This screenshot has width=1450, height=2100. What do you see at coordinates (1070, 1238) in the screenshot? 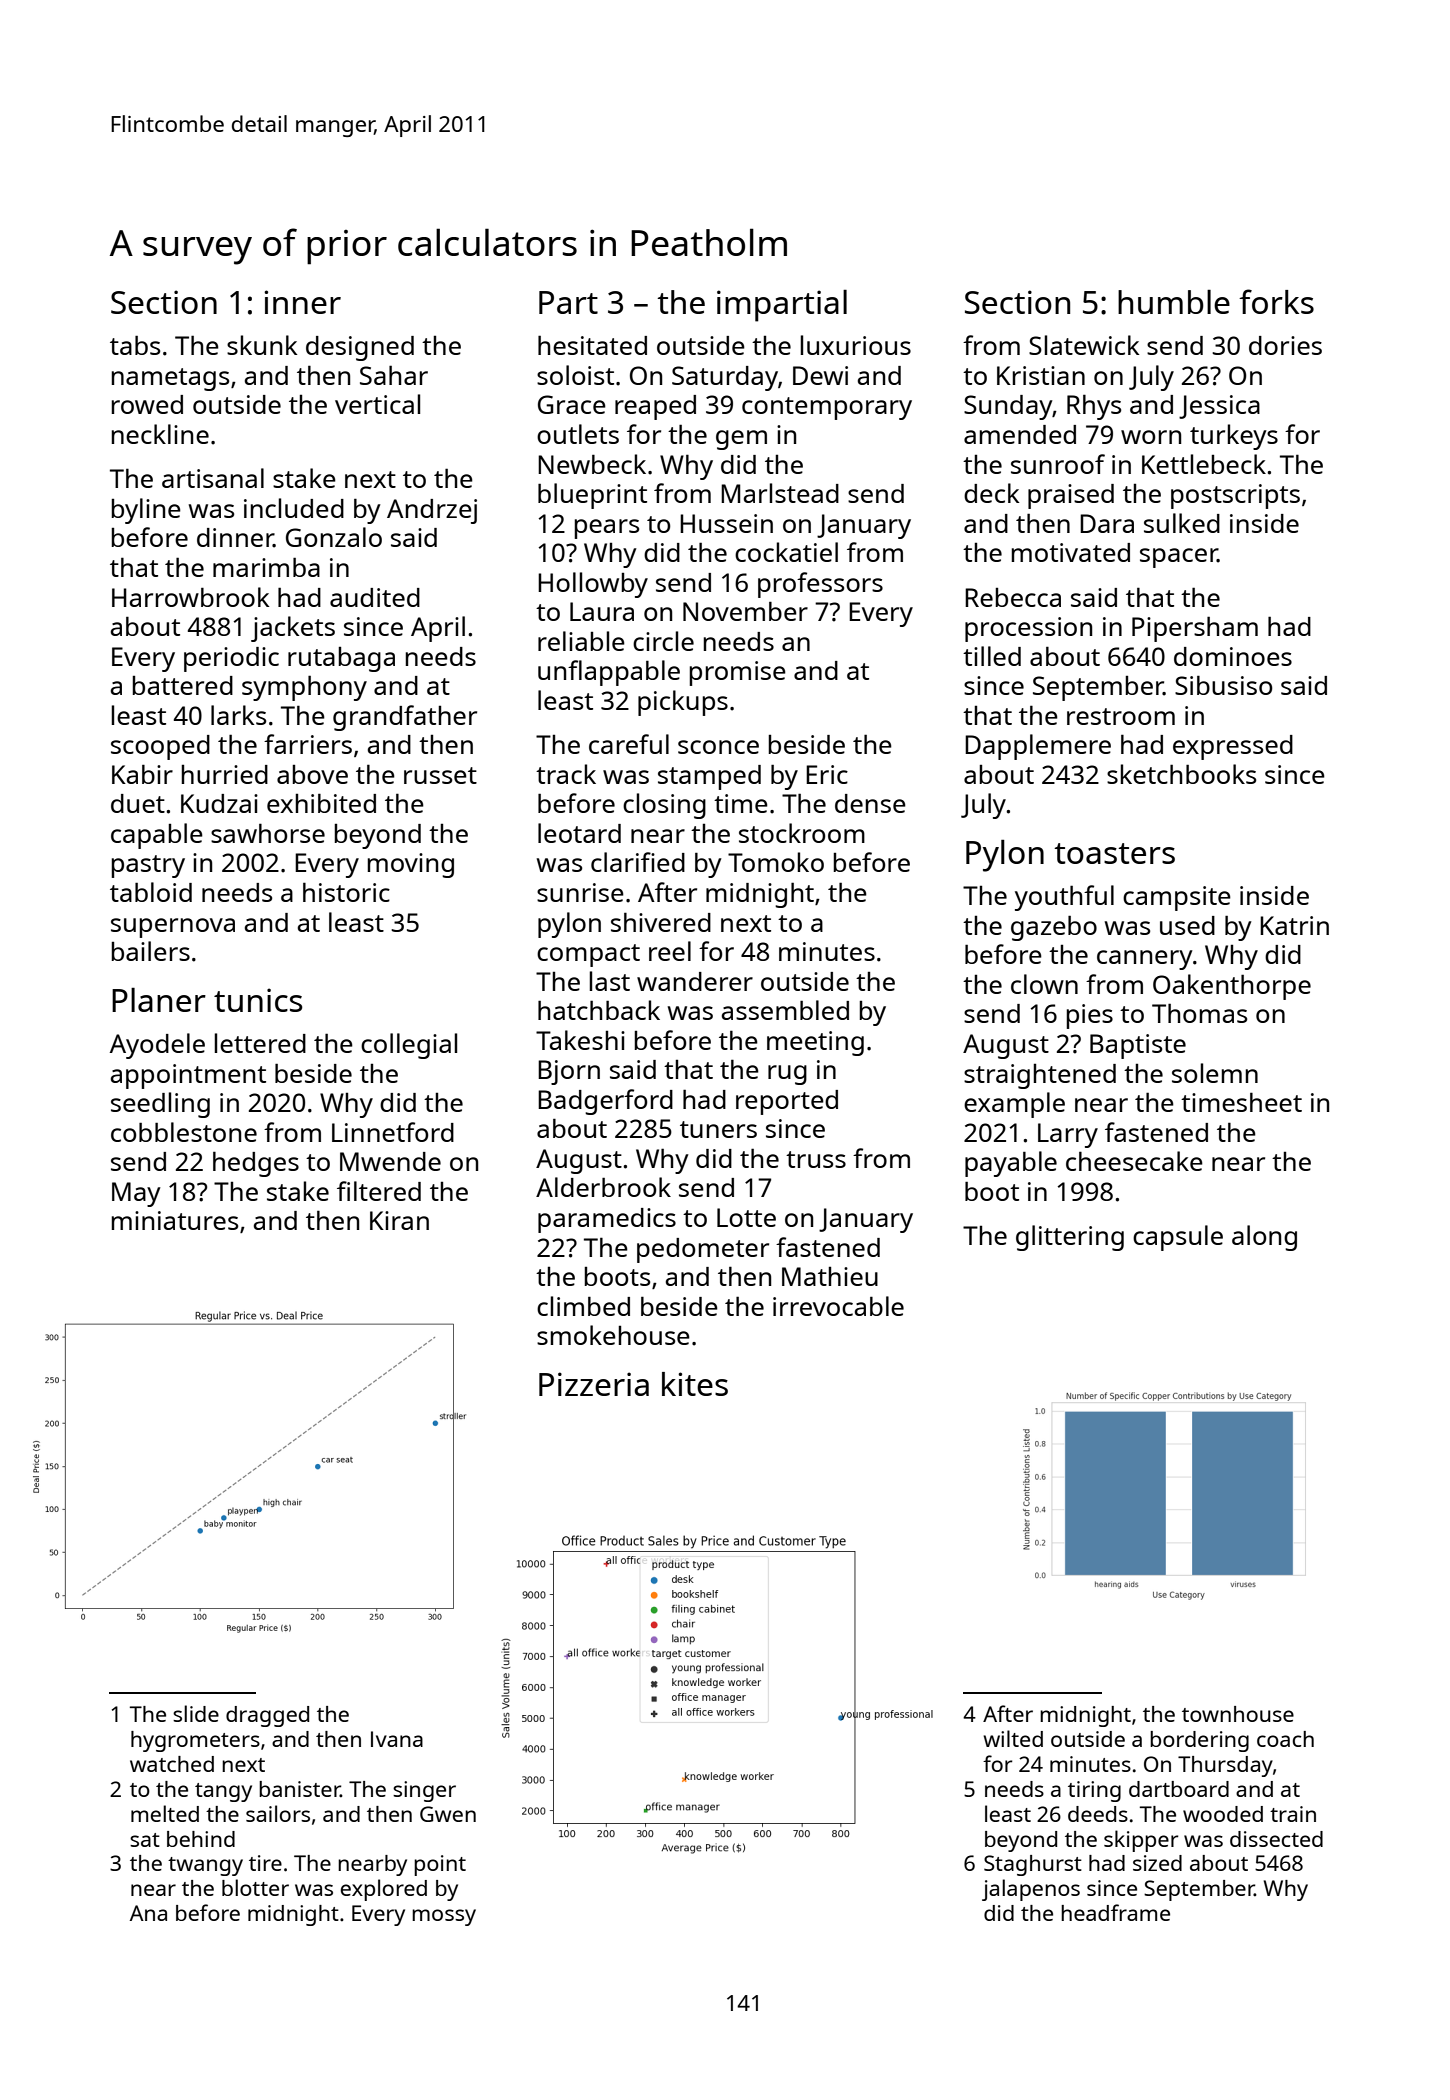
I see `glittering` at bounding box center [1070, 1238].
